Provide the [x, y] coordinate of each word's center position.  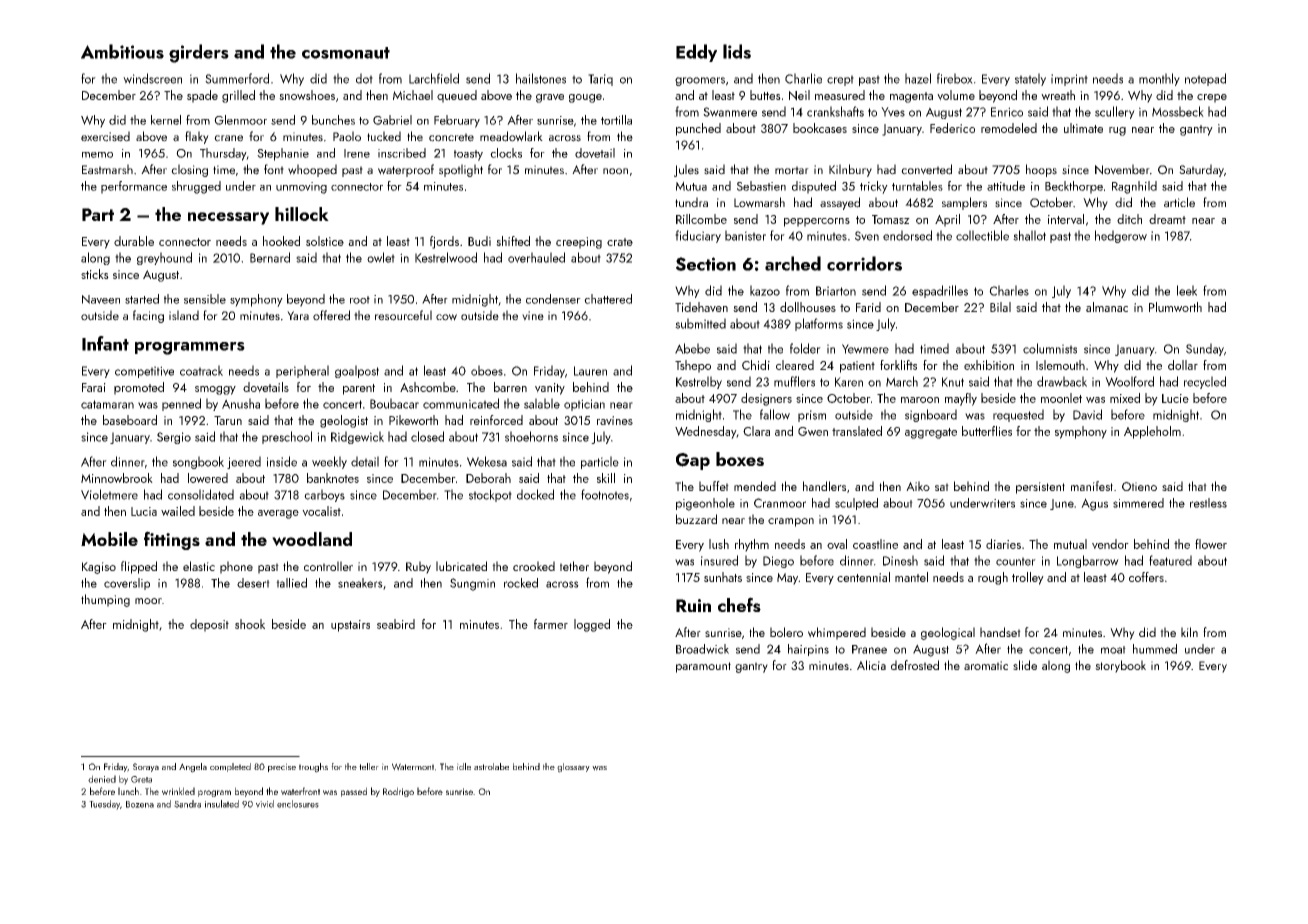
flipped [139, 567]
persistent [1040, 488]
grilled [238, 96]
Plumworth [1175, 307]
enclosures [298, 804]
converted [926, 169]
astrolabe [491, 766]
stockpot [490, 495]
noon [615, 171]
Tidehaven [701, 307]
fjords [444, 242]
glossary [573, 768]
